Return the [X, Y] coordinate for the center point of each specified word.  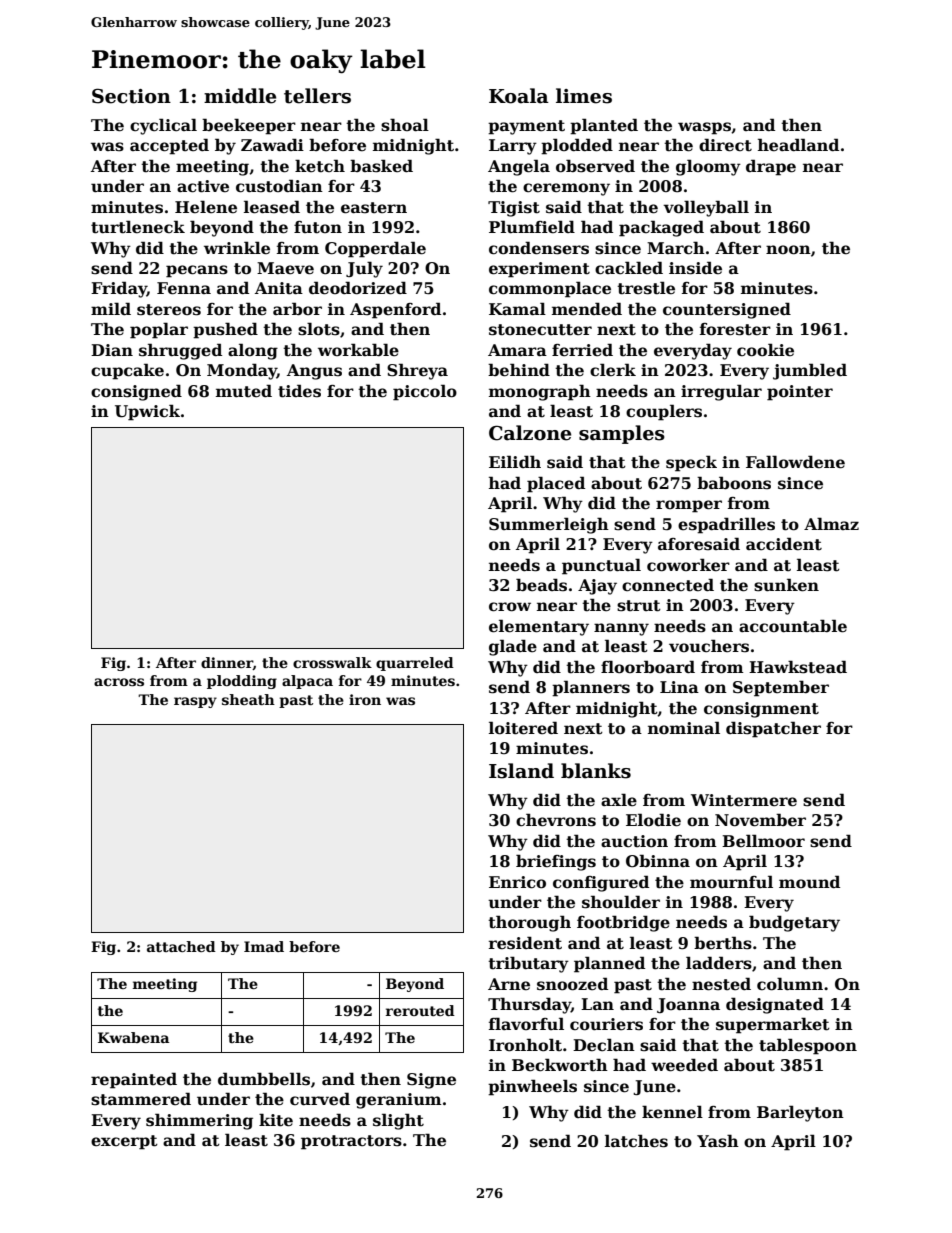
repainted [134, 1080]
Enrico [517, 882]
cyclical [163, 126]
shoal [405, 125]
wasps [704, 128]
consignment [761, 710]
